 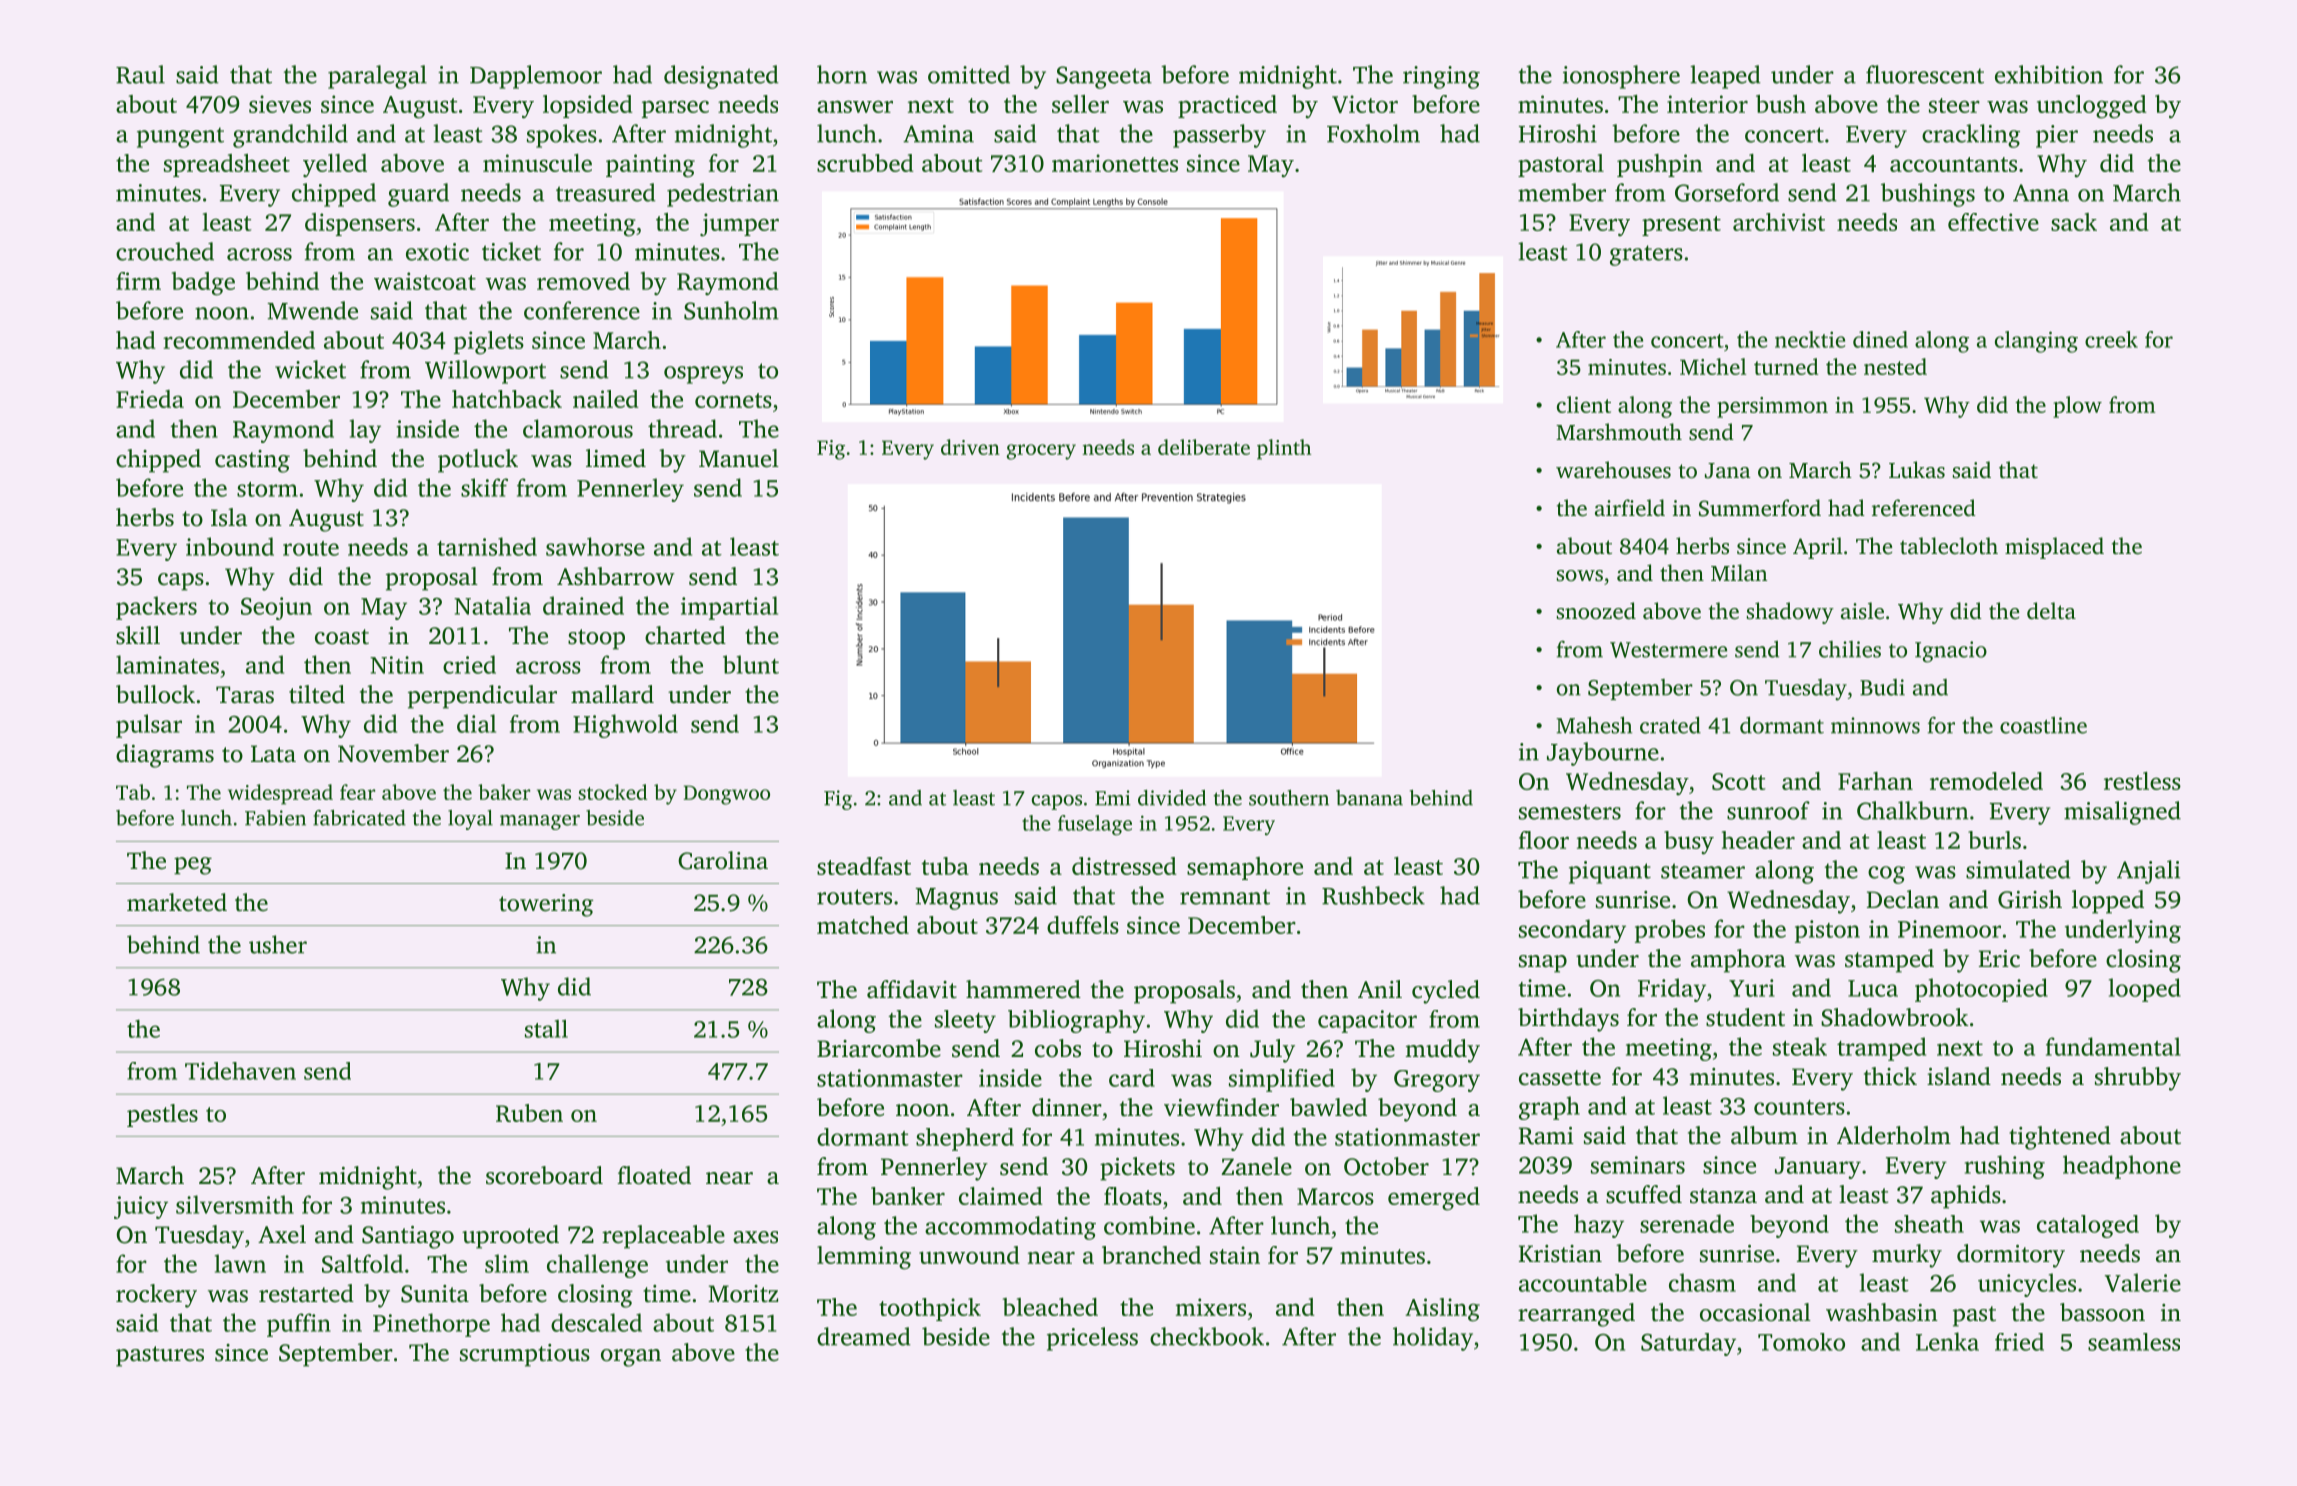 I want to click on omitted, so click(x=969, y=74).
